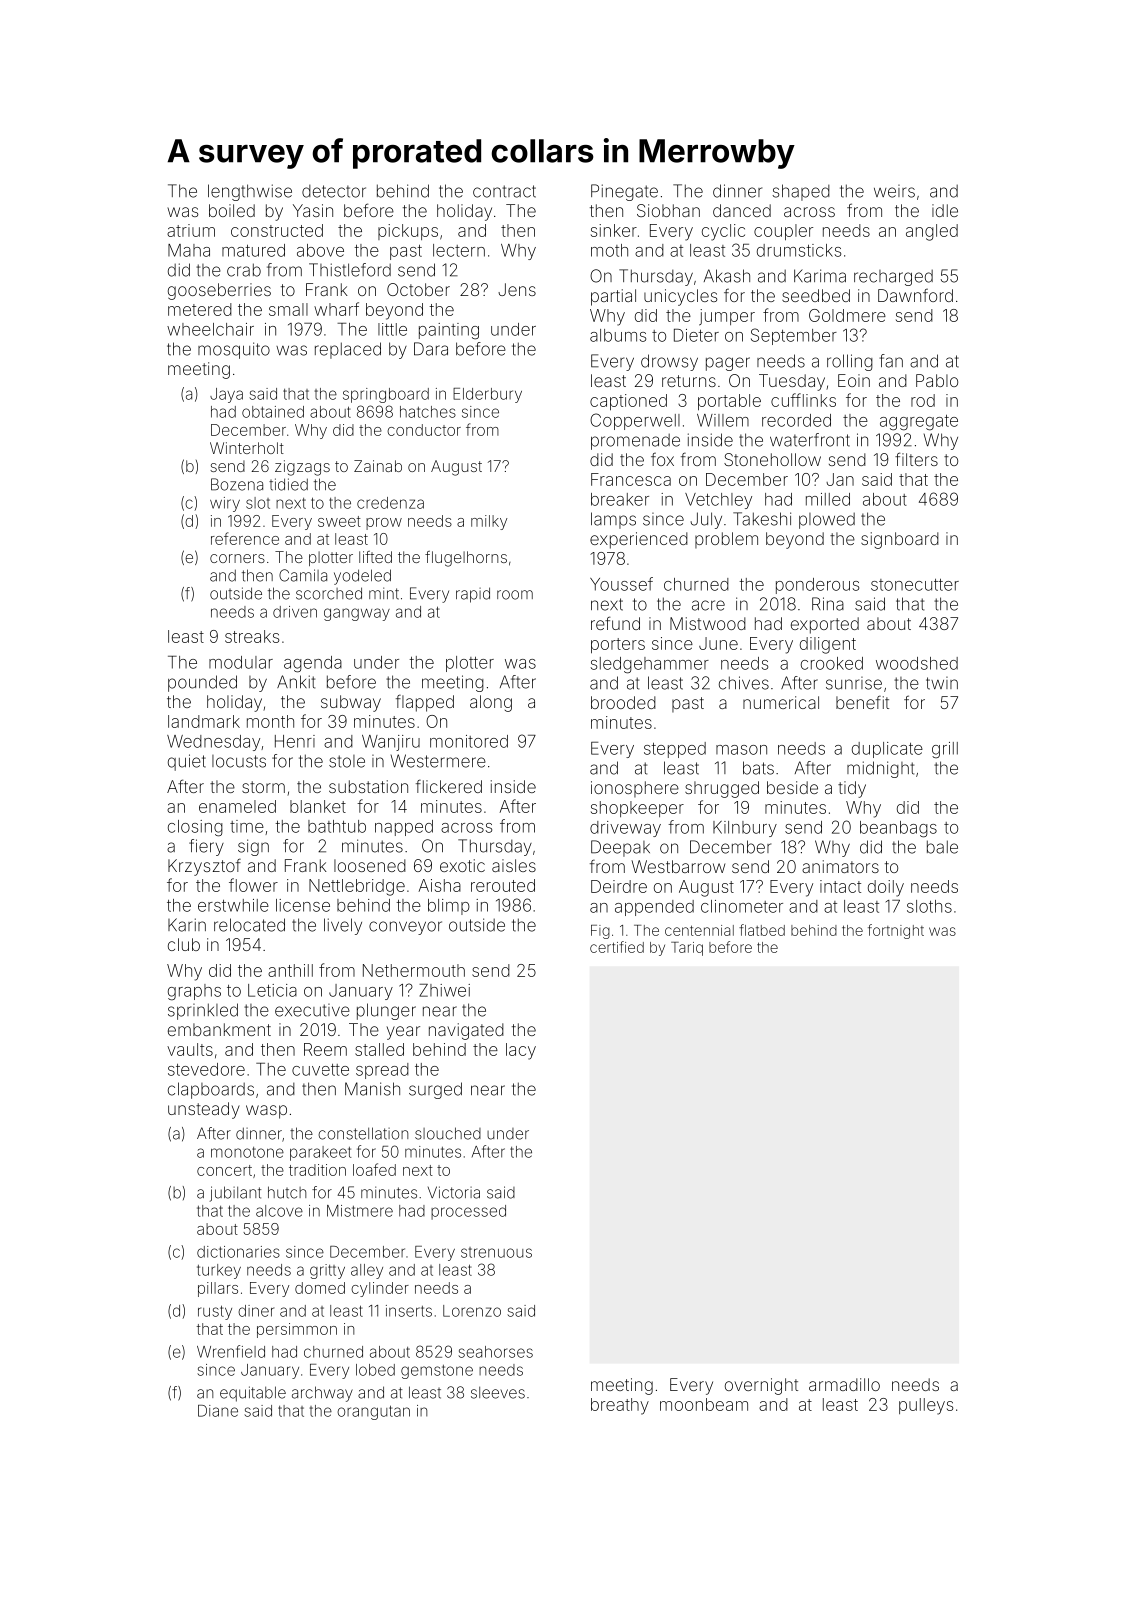  What do you see at coordinates (916, 459) in the screenshot?
I see `filters` at bounding box center [916, 459].
